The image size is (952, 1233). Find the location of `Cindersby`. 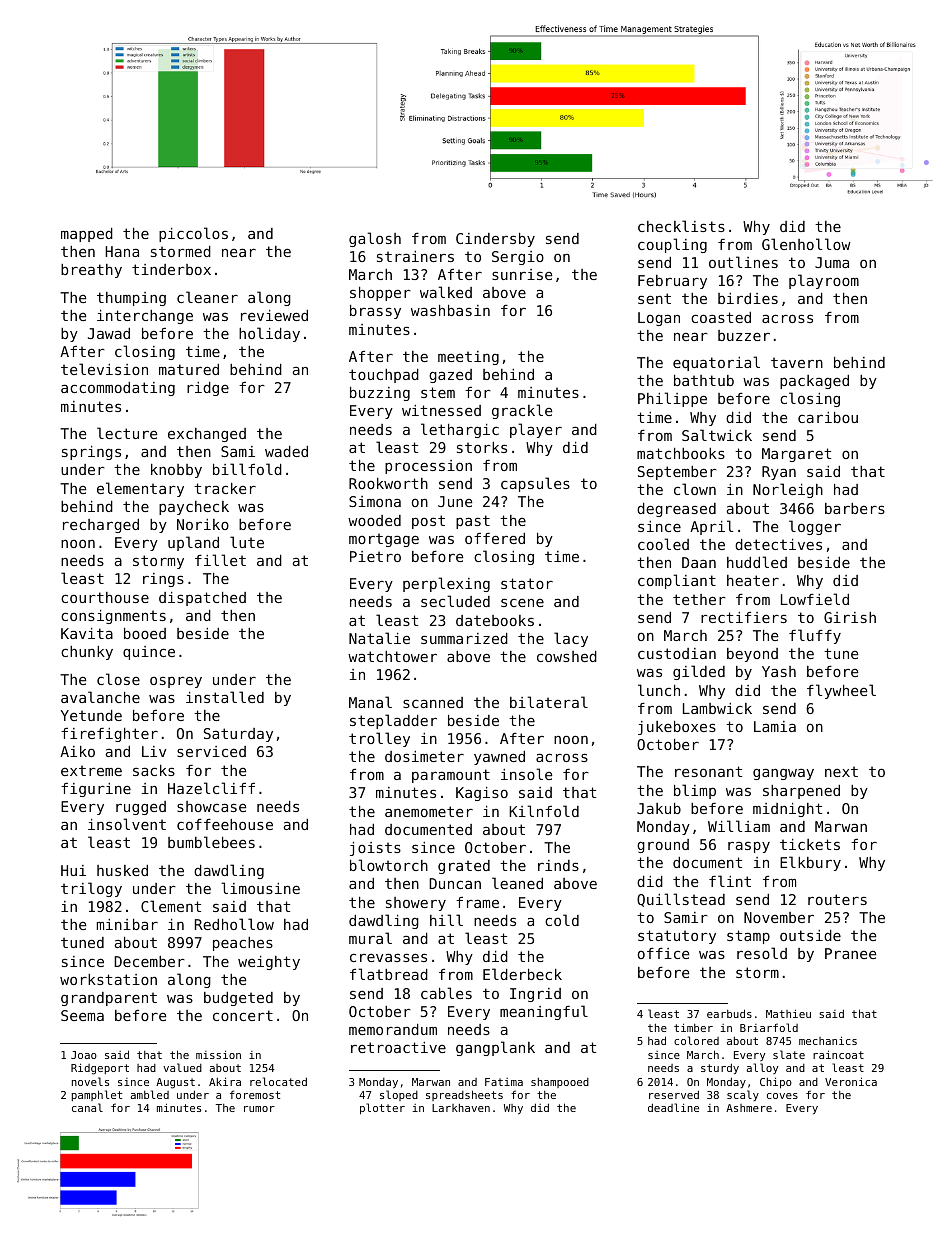

Cindersby is located at coordinates (495, 240).
